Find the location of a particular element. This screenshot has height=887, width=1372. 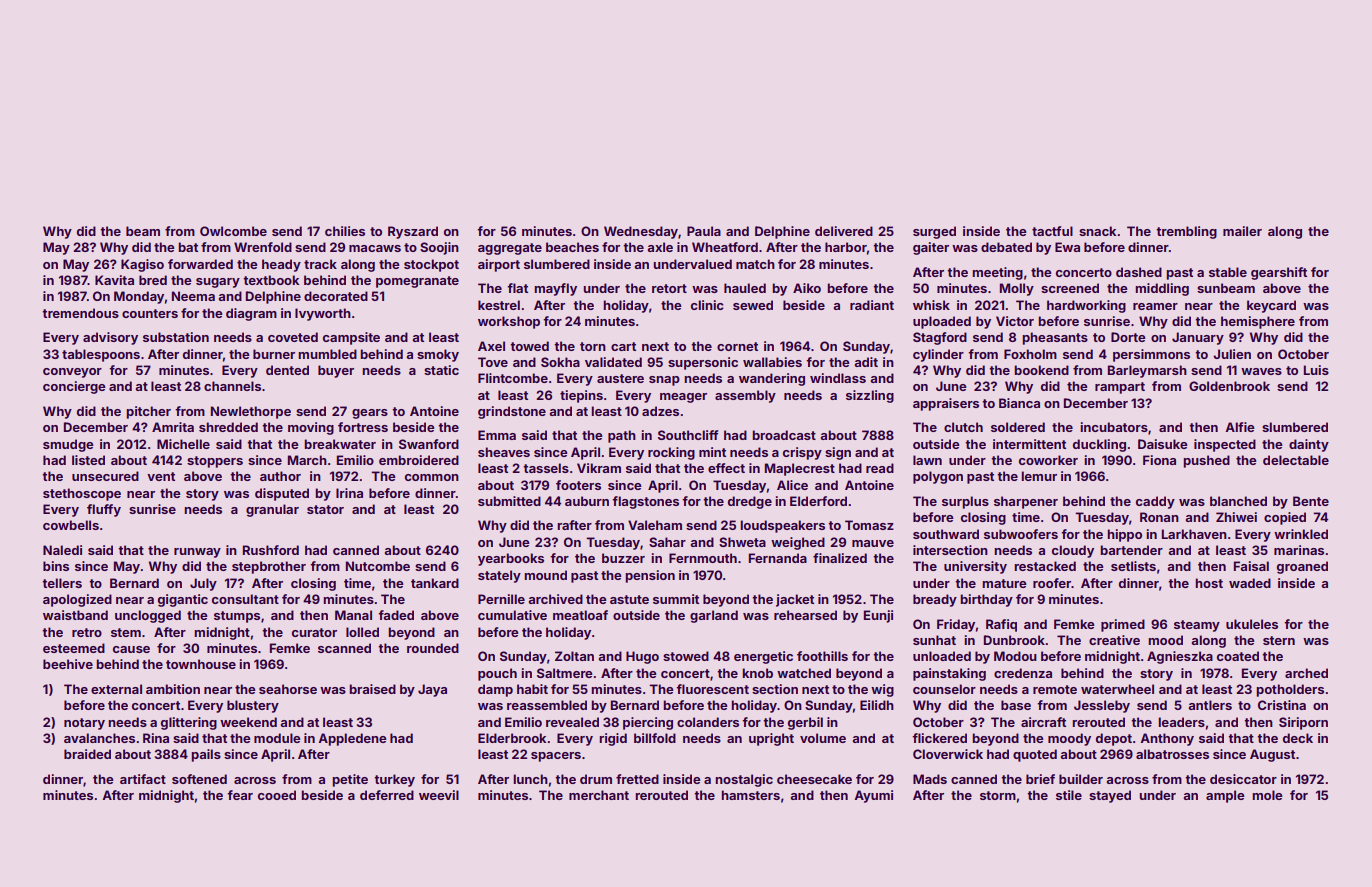

Wednesday is located at coordinates (641, 232).
